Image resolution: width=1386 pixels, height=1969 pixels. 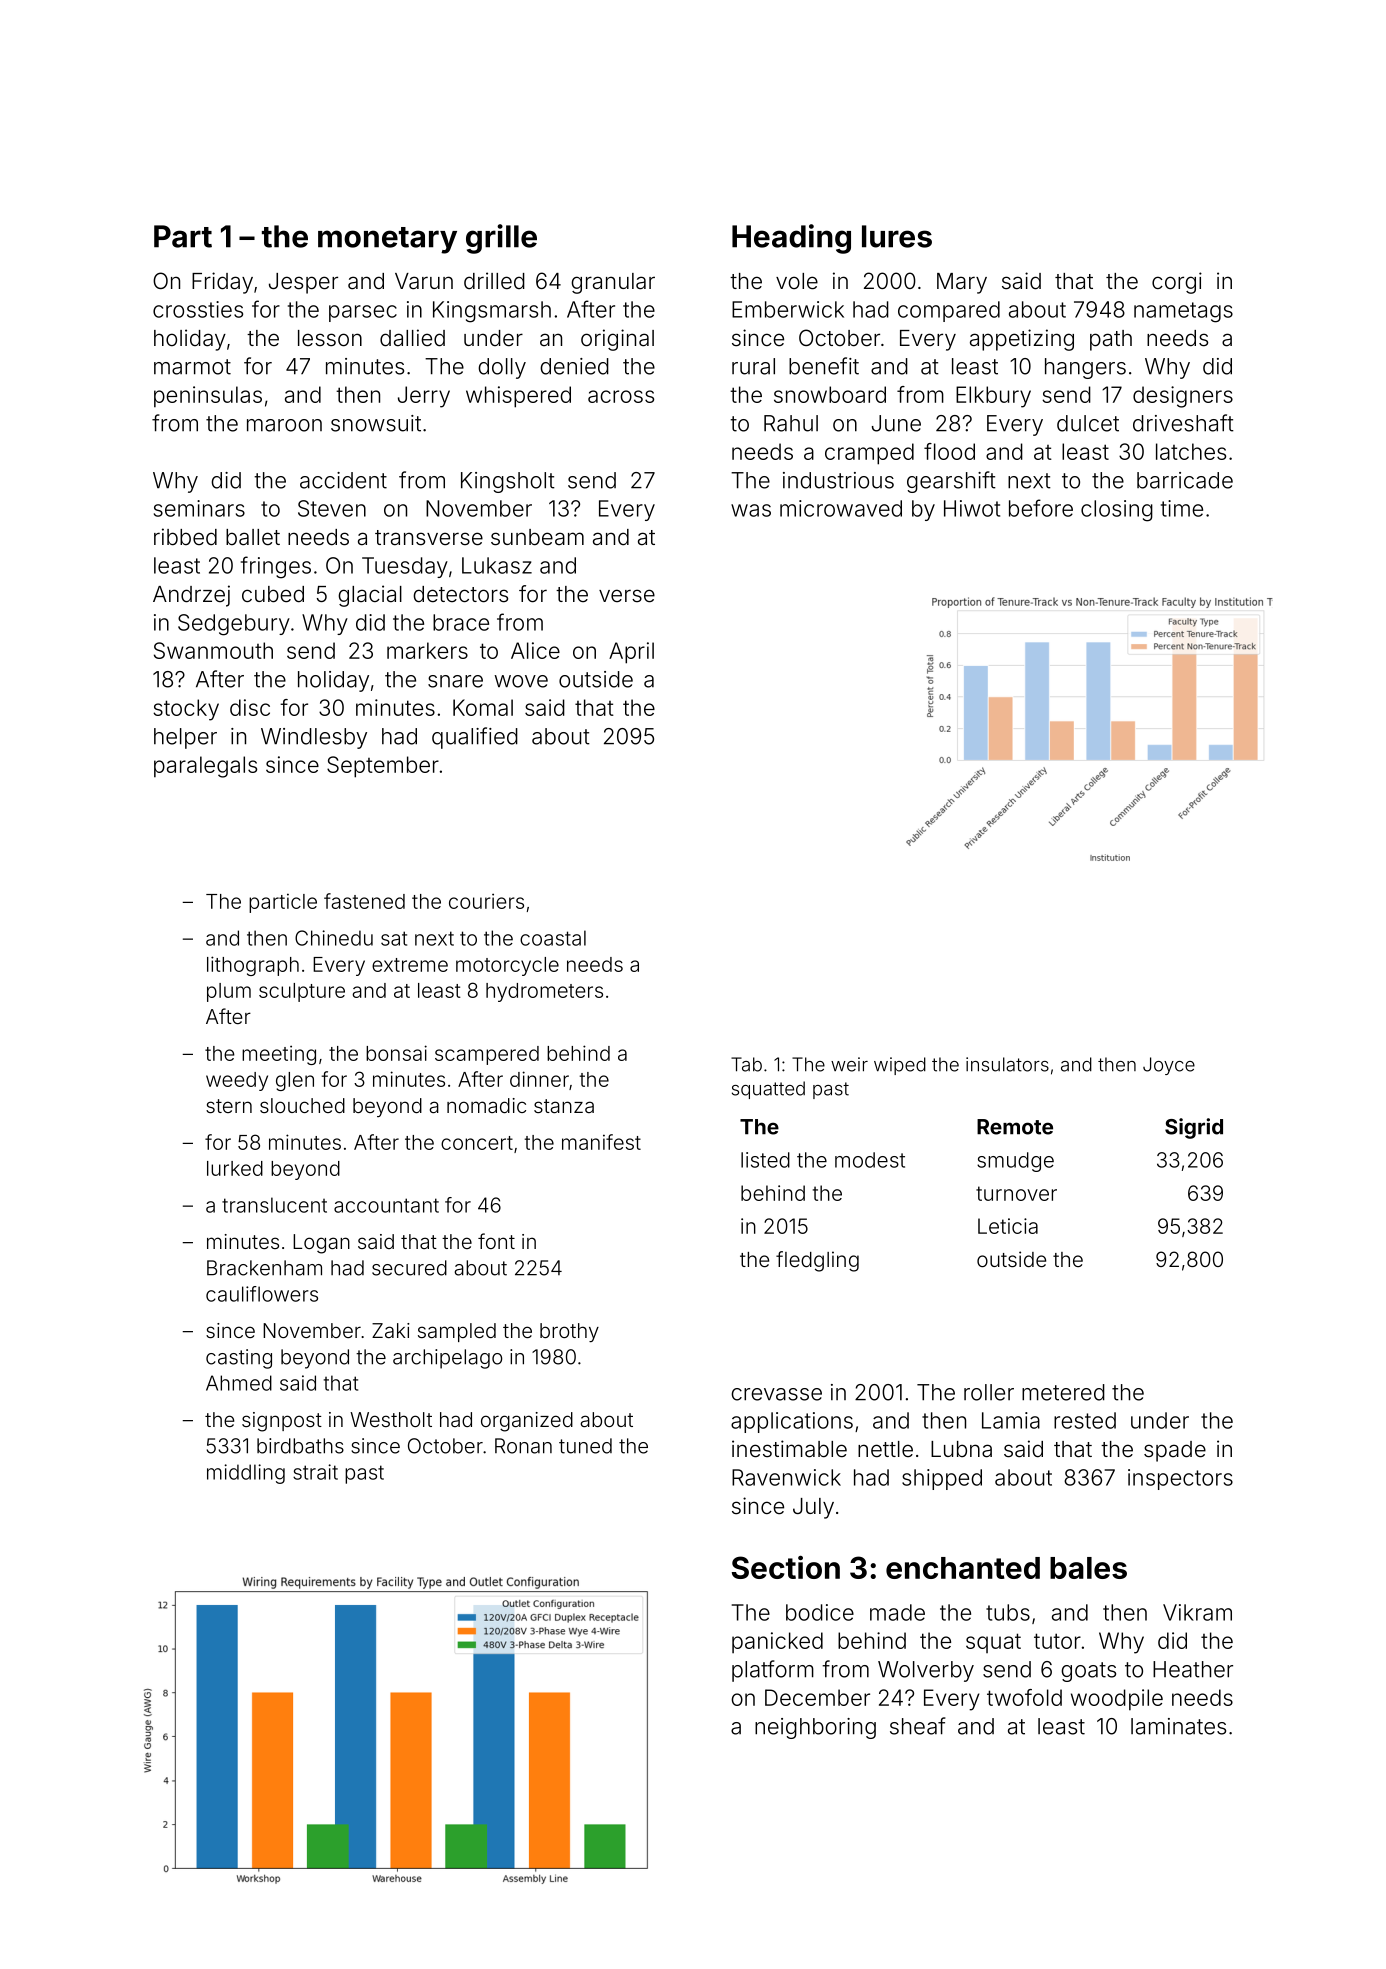 I want to click on glacial, so click(x=370, y=596).
